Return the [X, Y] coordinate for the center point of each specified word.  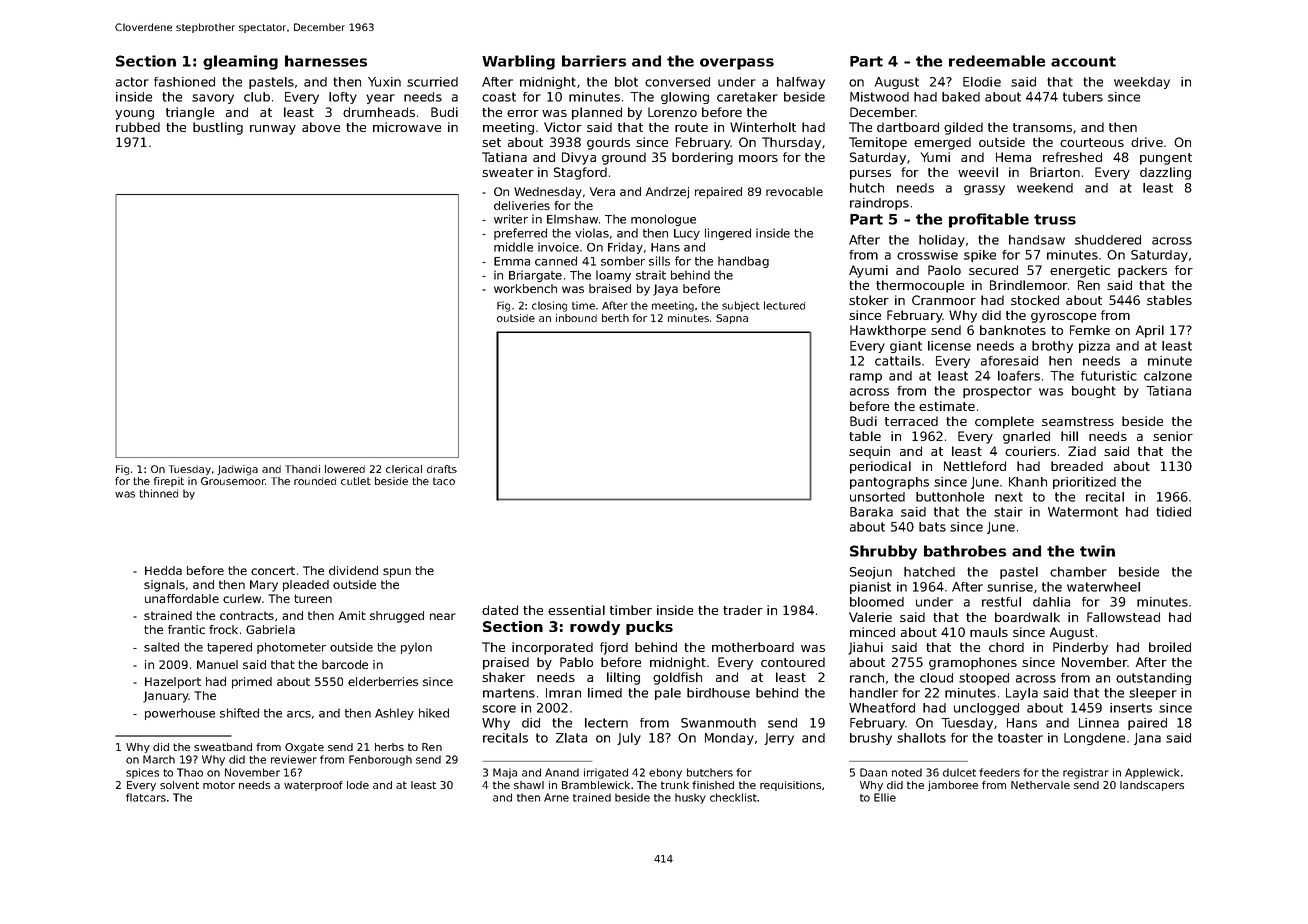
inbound [576, 318]
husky [690, 798]
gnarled [1026, 437]
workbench [525, 288]
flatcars [146, 797]
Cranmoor [944, 300]
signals [164, 586]
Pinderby [1080, 648]
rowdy [595, 628]
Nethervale [1040, 785]
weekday [1142, 83]
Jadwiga [237, 470]
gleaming [240, 62]
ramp [866, 378]
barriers [594, 61]
